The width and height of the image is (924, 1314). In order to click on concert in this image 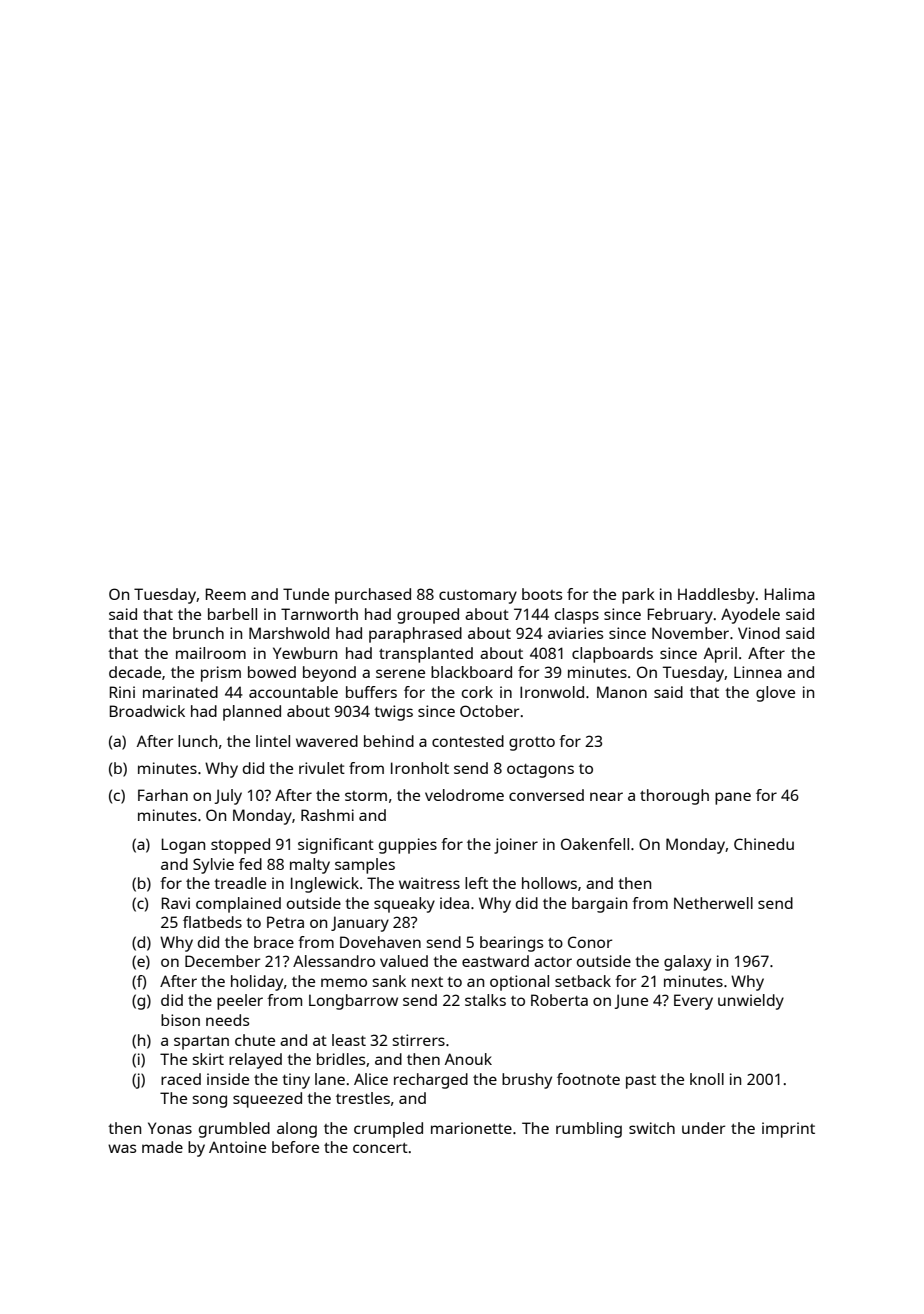, I will do `click(380, 1148)`.
